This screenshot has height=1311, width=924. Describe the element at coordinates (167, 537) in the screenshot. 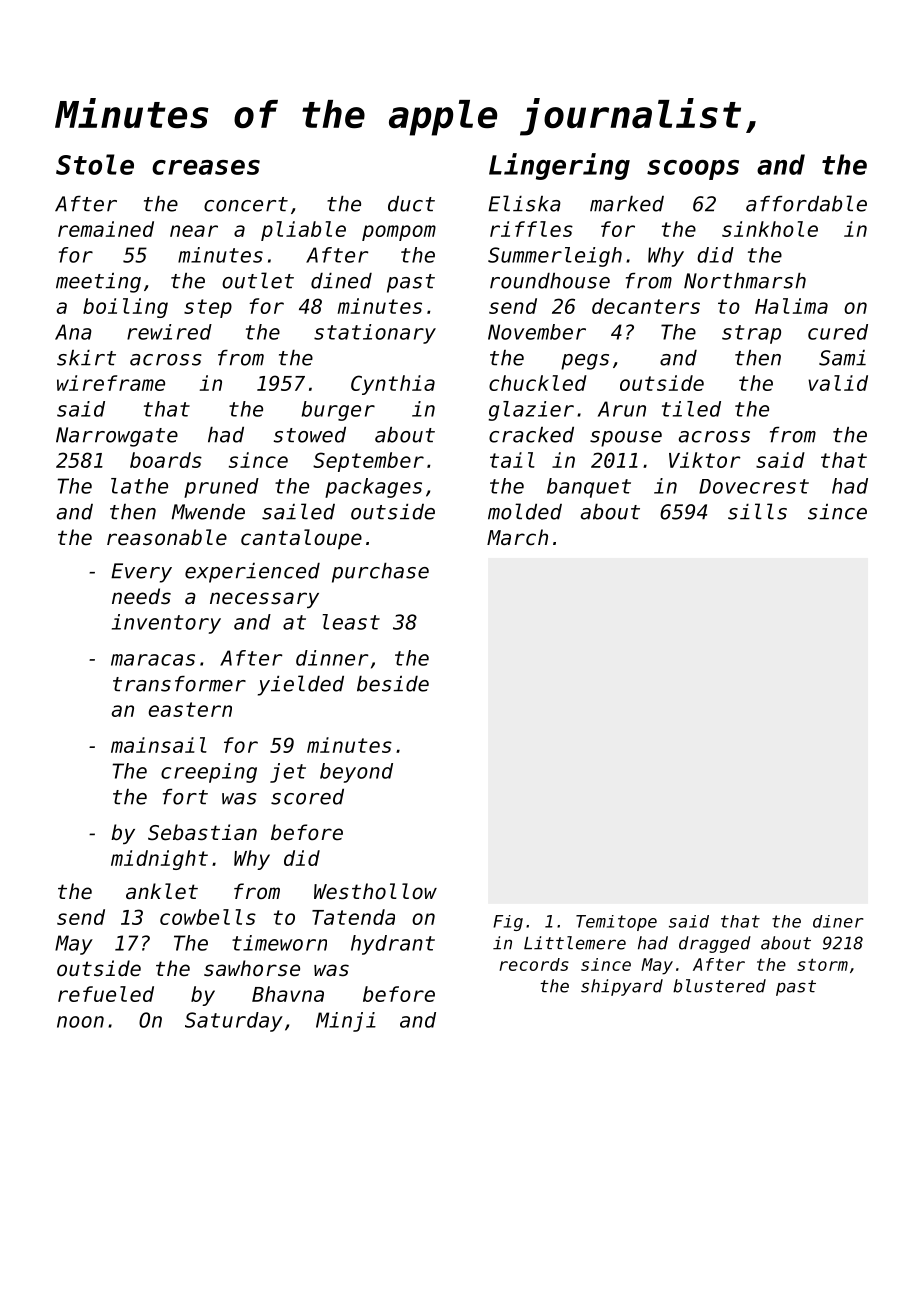

I see `reasonable` at that location.
